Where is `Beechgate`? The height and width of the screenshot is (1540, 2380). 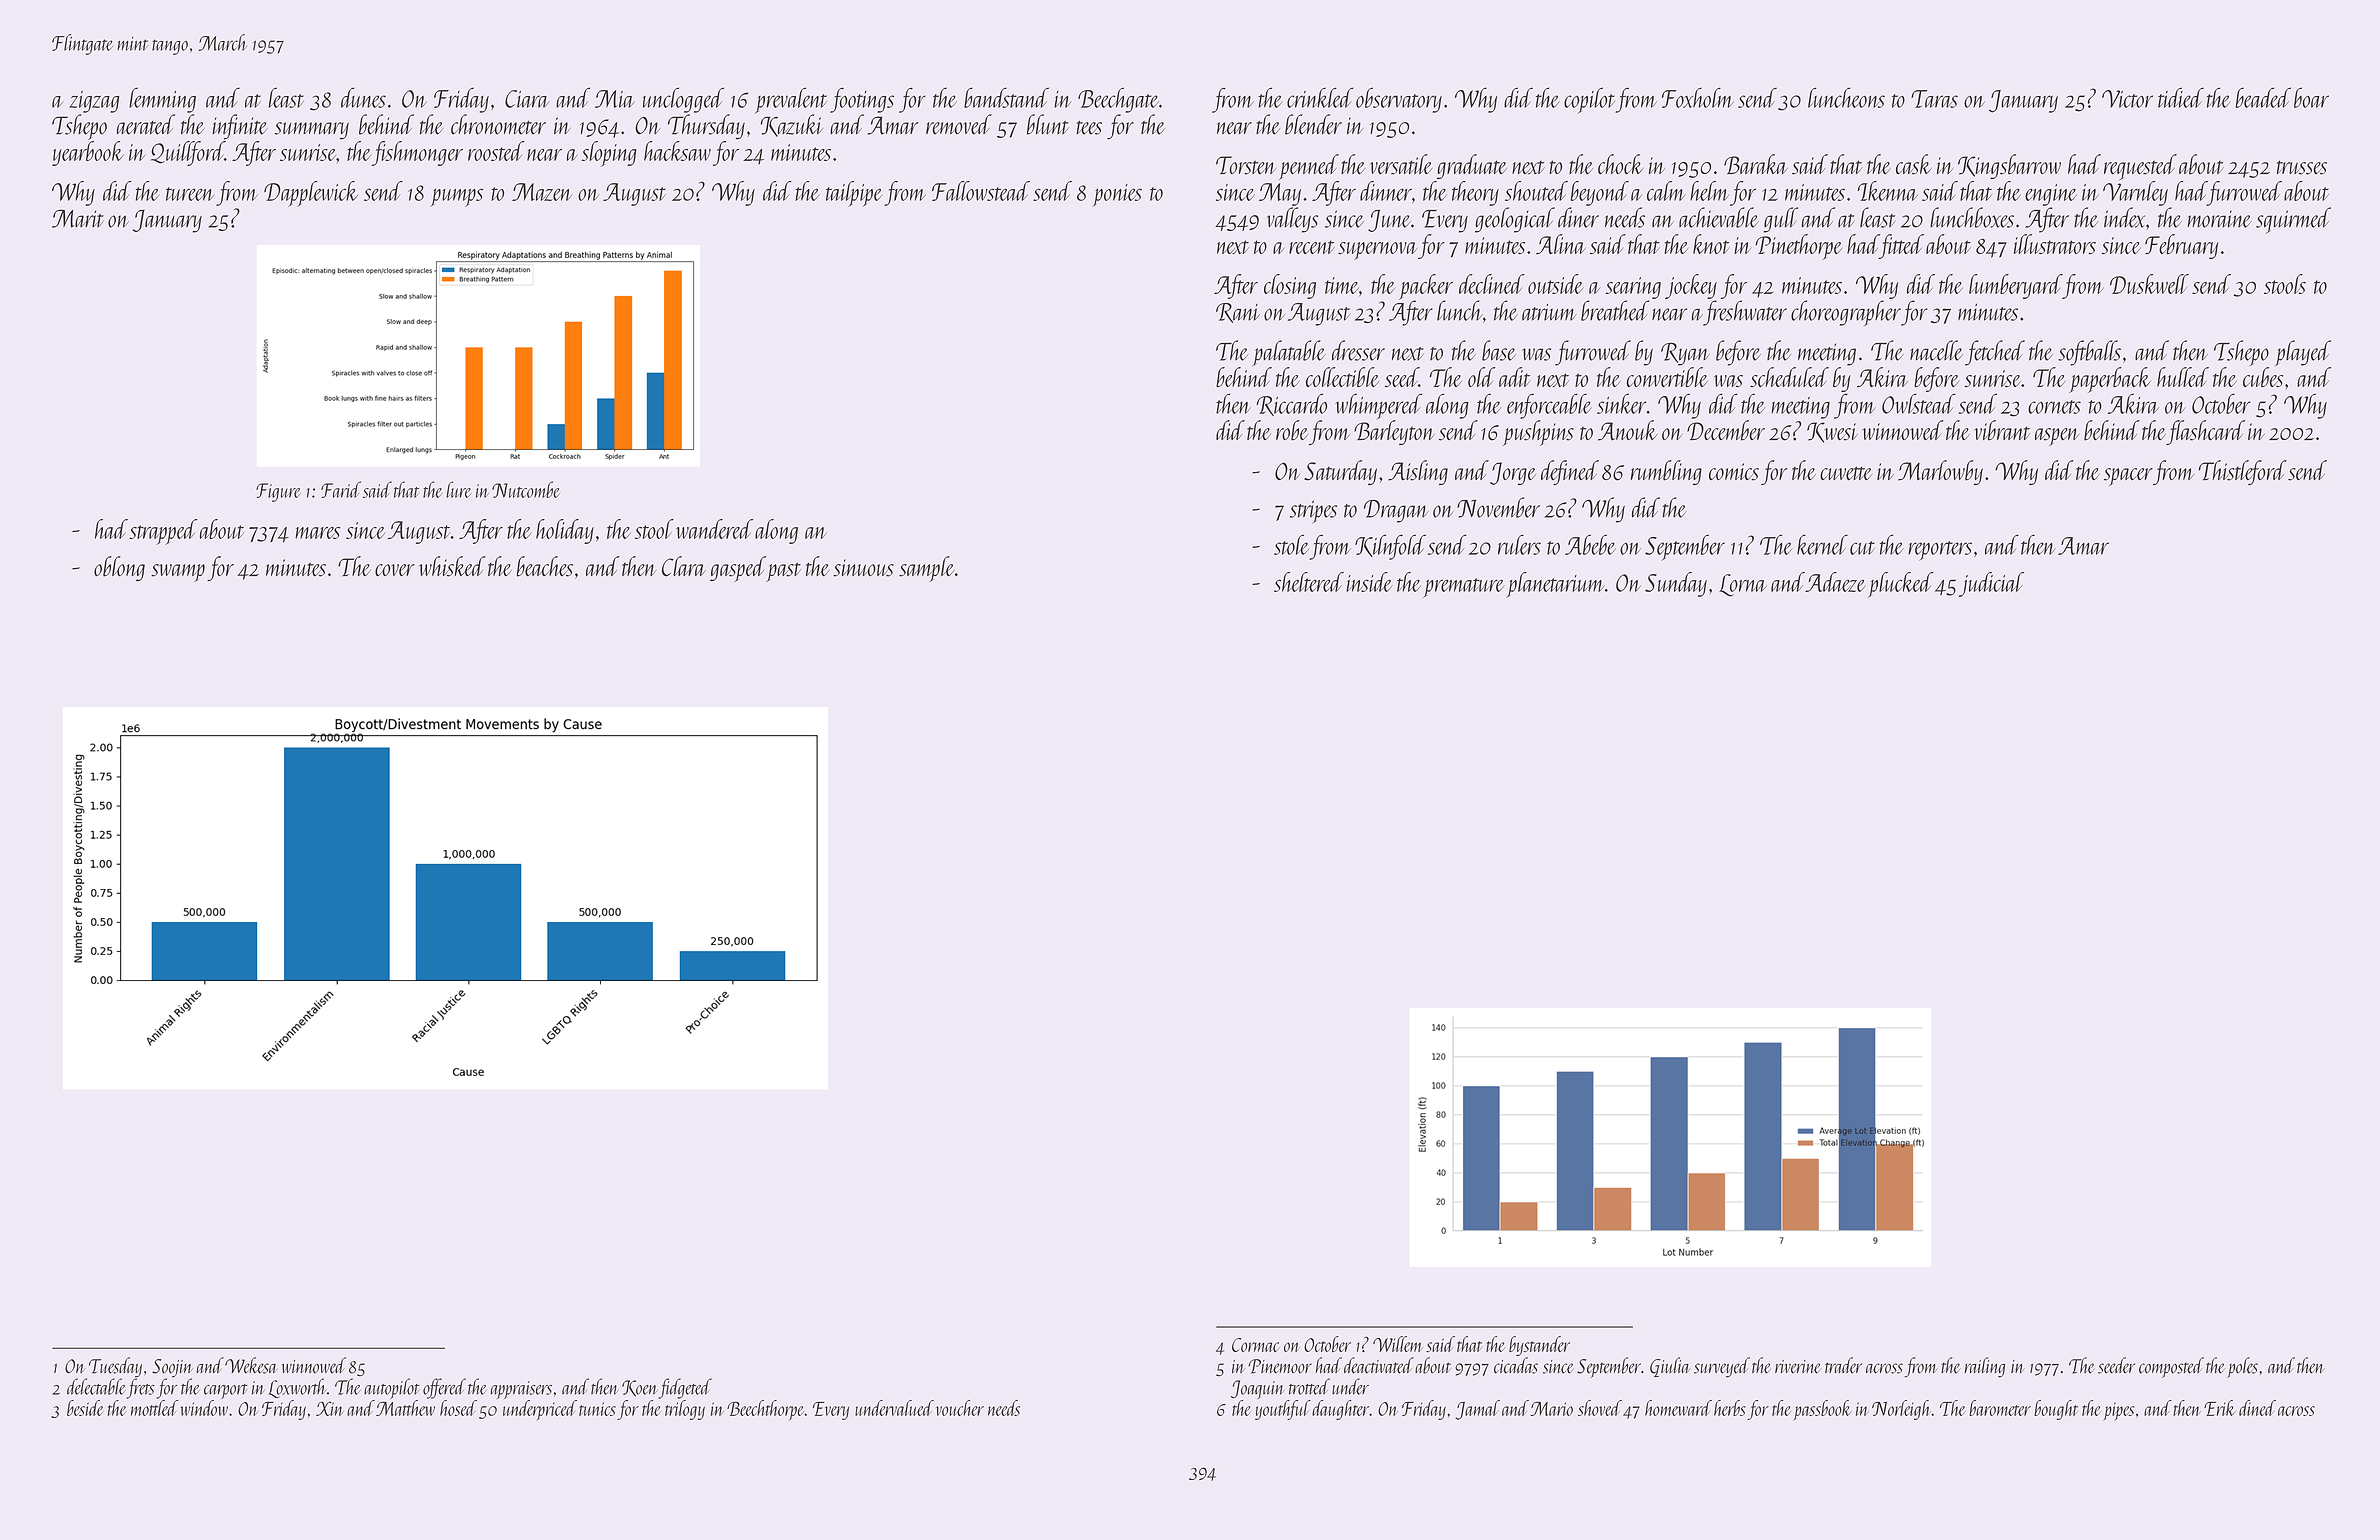 Beechgate is located at coordinates (1118, 100).
